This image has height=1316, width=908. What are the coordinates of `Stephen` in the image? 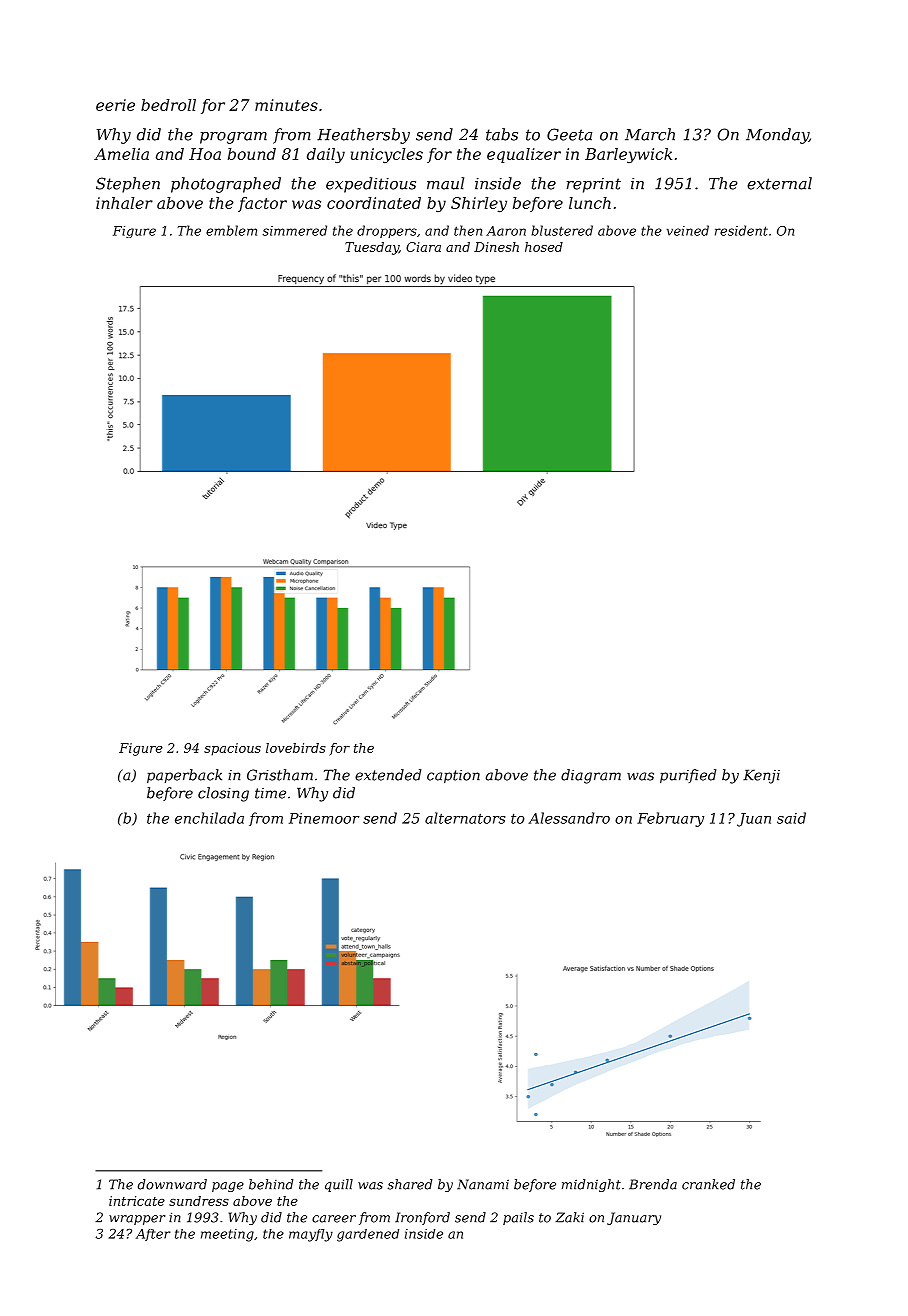 It's located at (128, 185).
